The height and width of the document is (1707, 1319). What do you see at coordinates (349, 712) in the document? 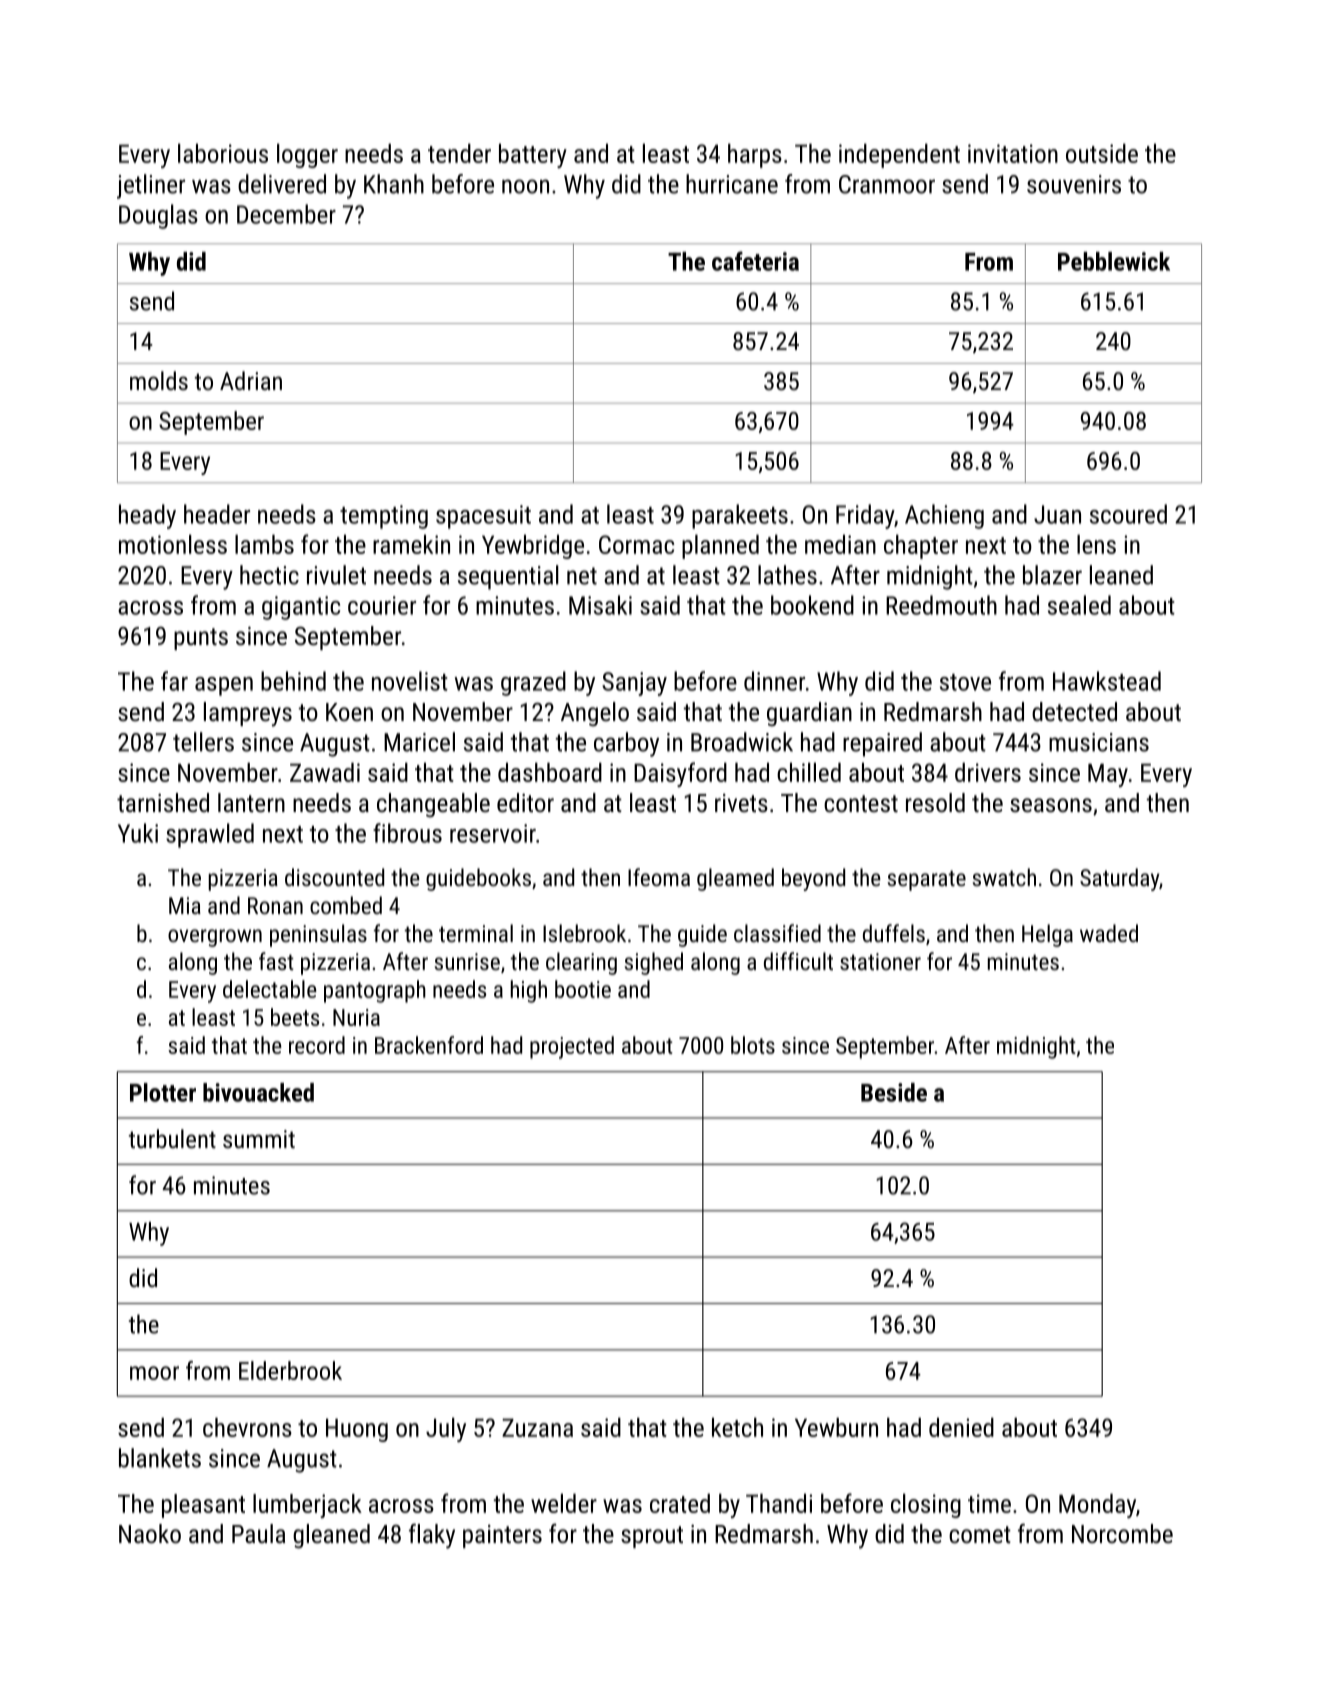
I see `Koen` at bounding box center [349, 712].
